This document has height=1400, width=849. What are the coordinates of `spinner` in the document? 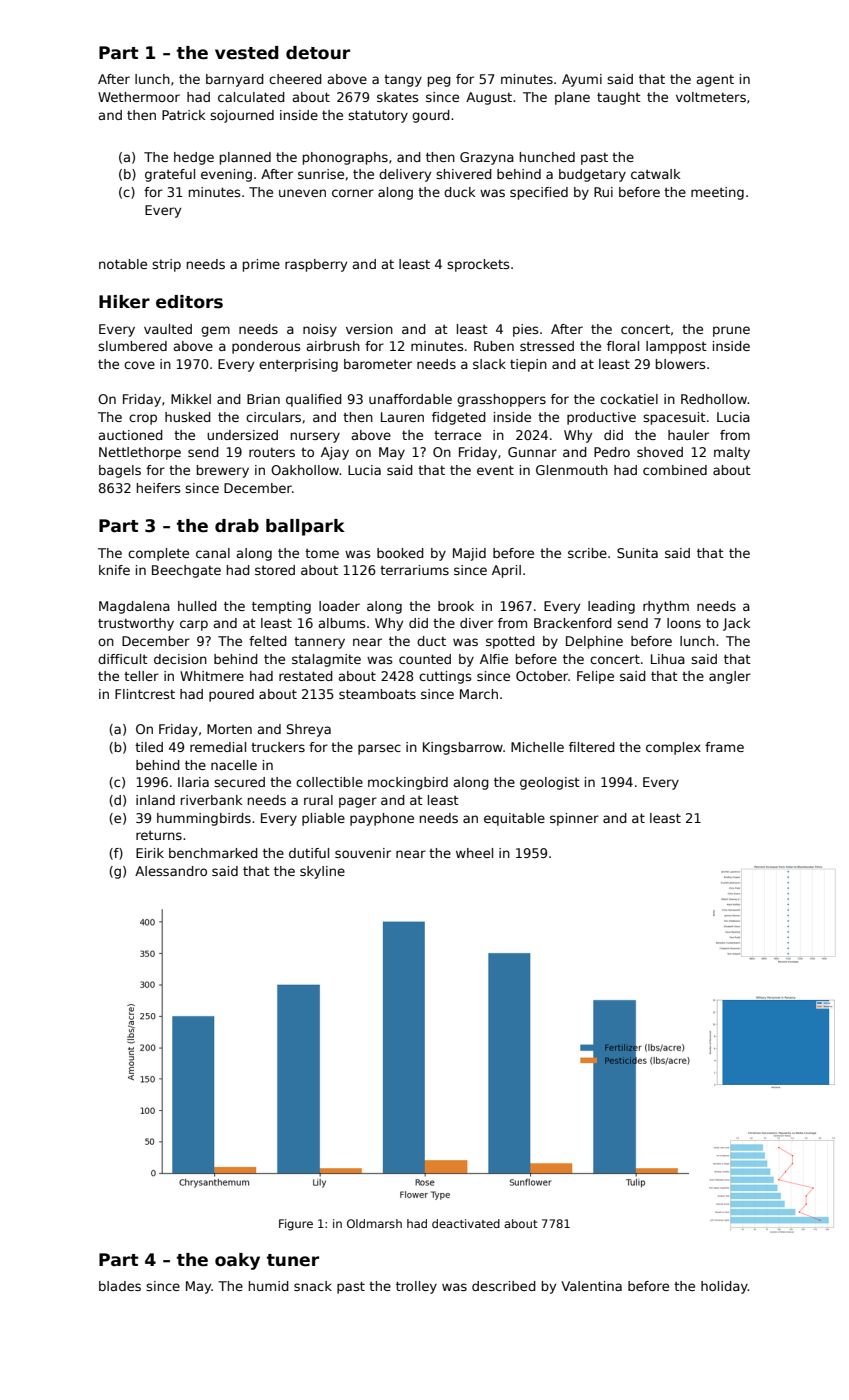 It's located at (574, 819).
